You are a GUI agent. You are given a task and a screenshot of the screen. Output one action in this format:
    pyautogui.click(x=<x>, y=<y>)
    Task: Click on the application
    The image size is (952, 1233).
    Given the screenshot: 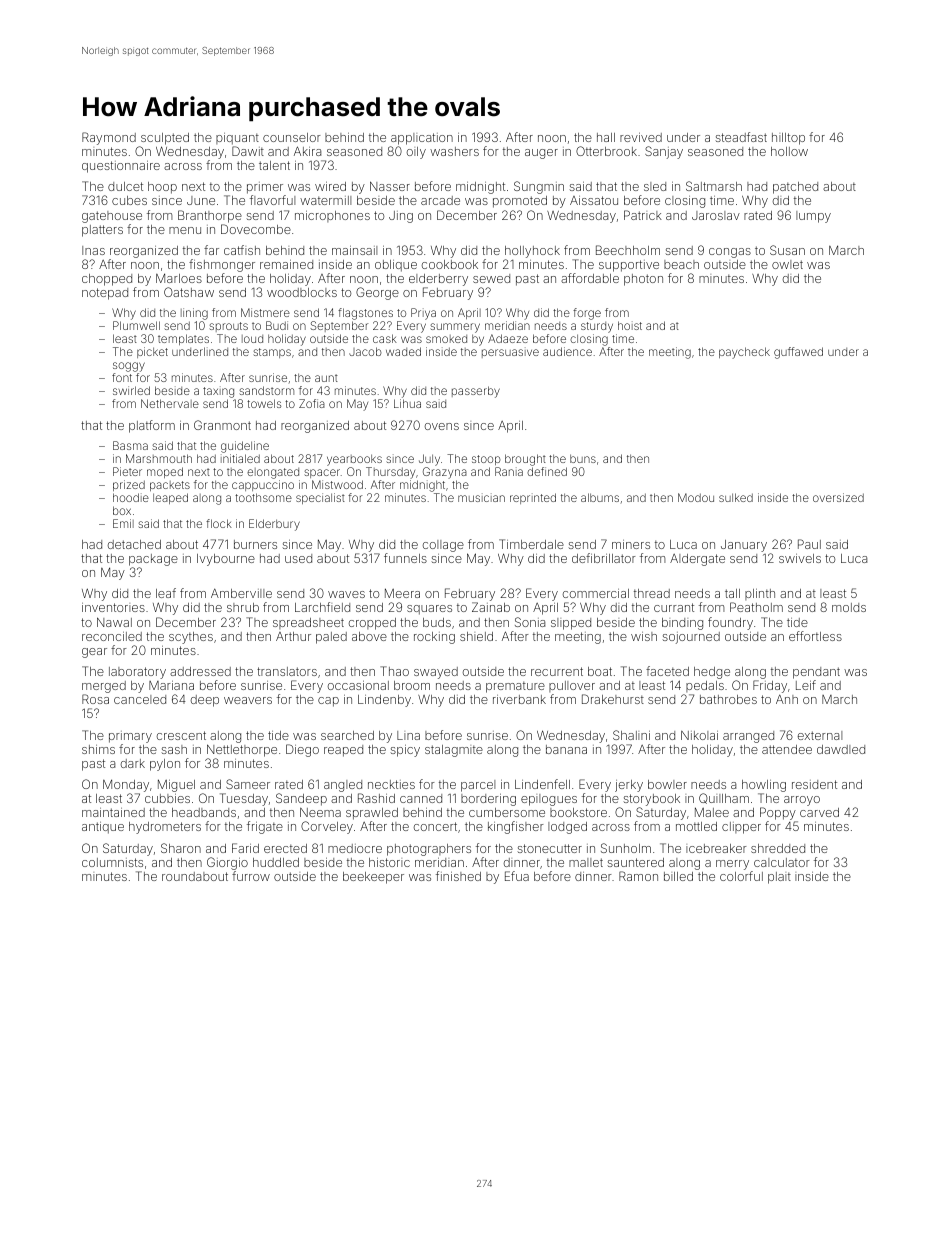 What is the action you would take?
    pyautogui.click(x=422, y=139)
